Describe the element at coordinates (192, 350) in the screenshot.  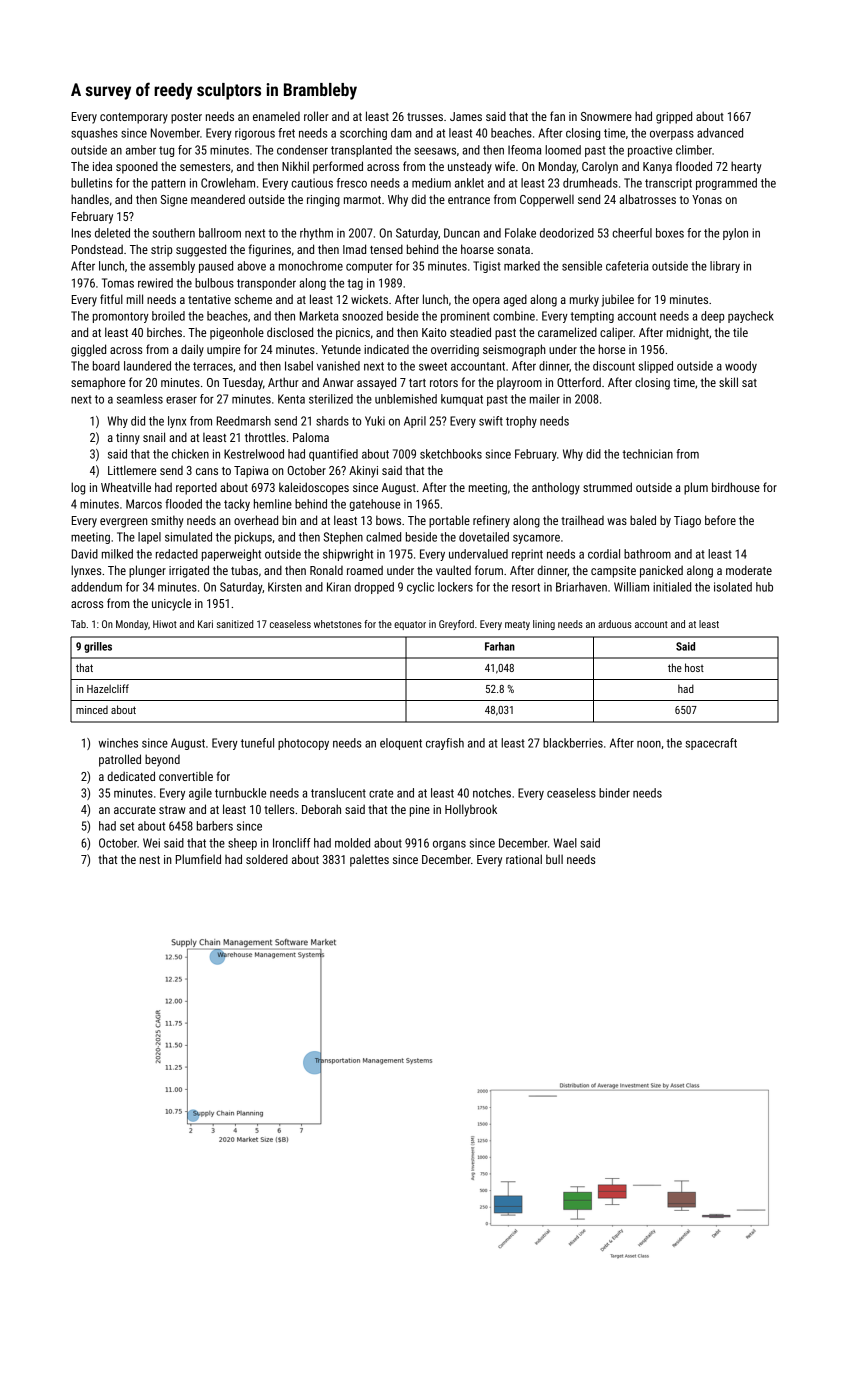
I see `daily` at that location.
